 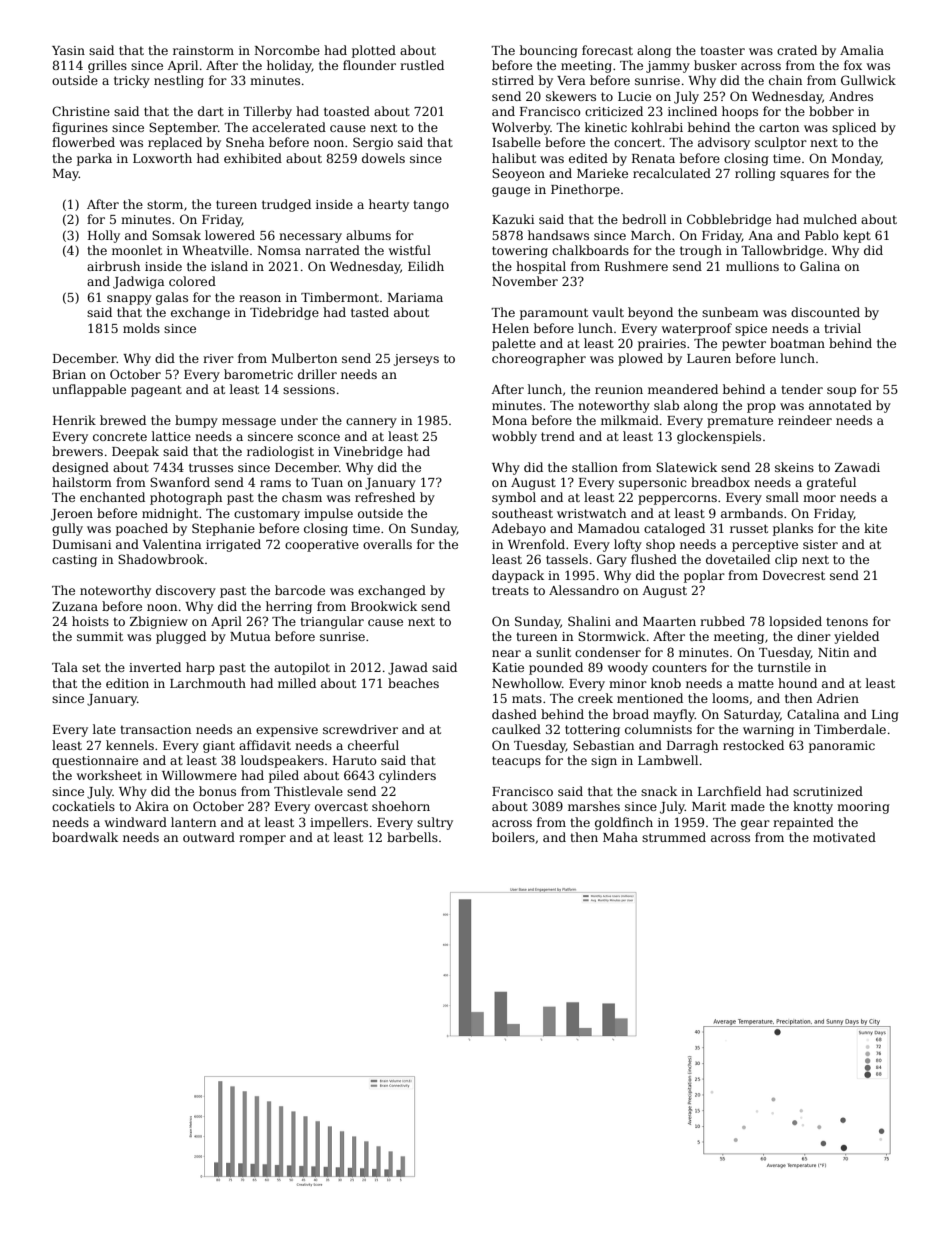 I want to click on vault, so click(x=608, y=312).
